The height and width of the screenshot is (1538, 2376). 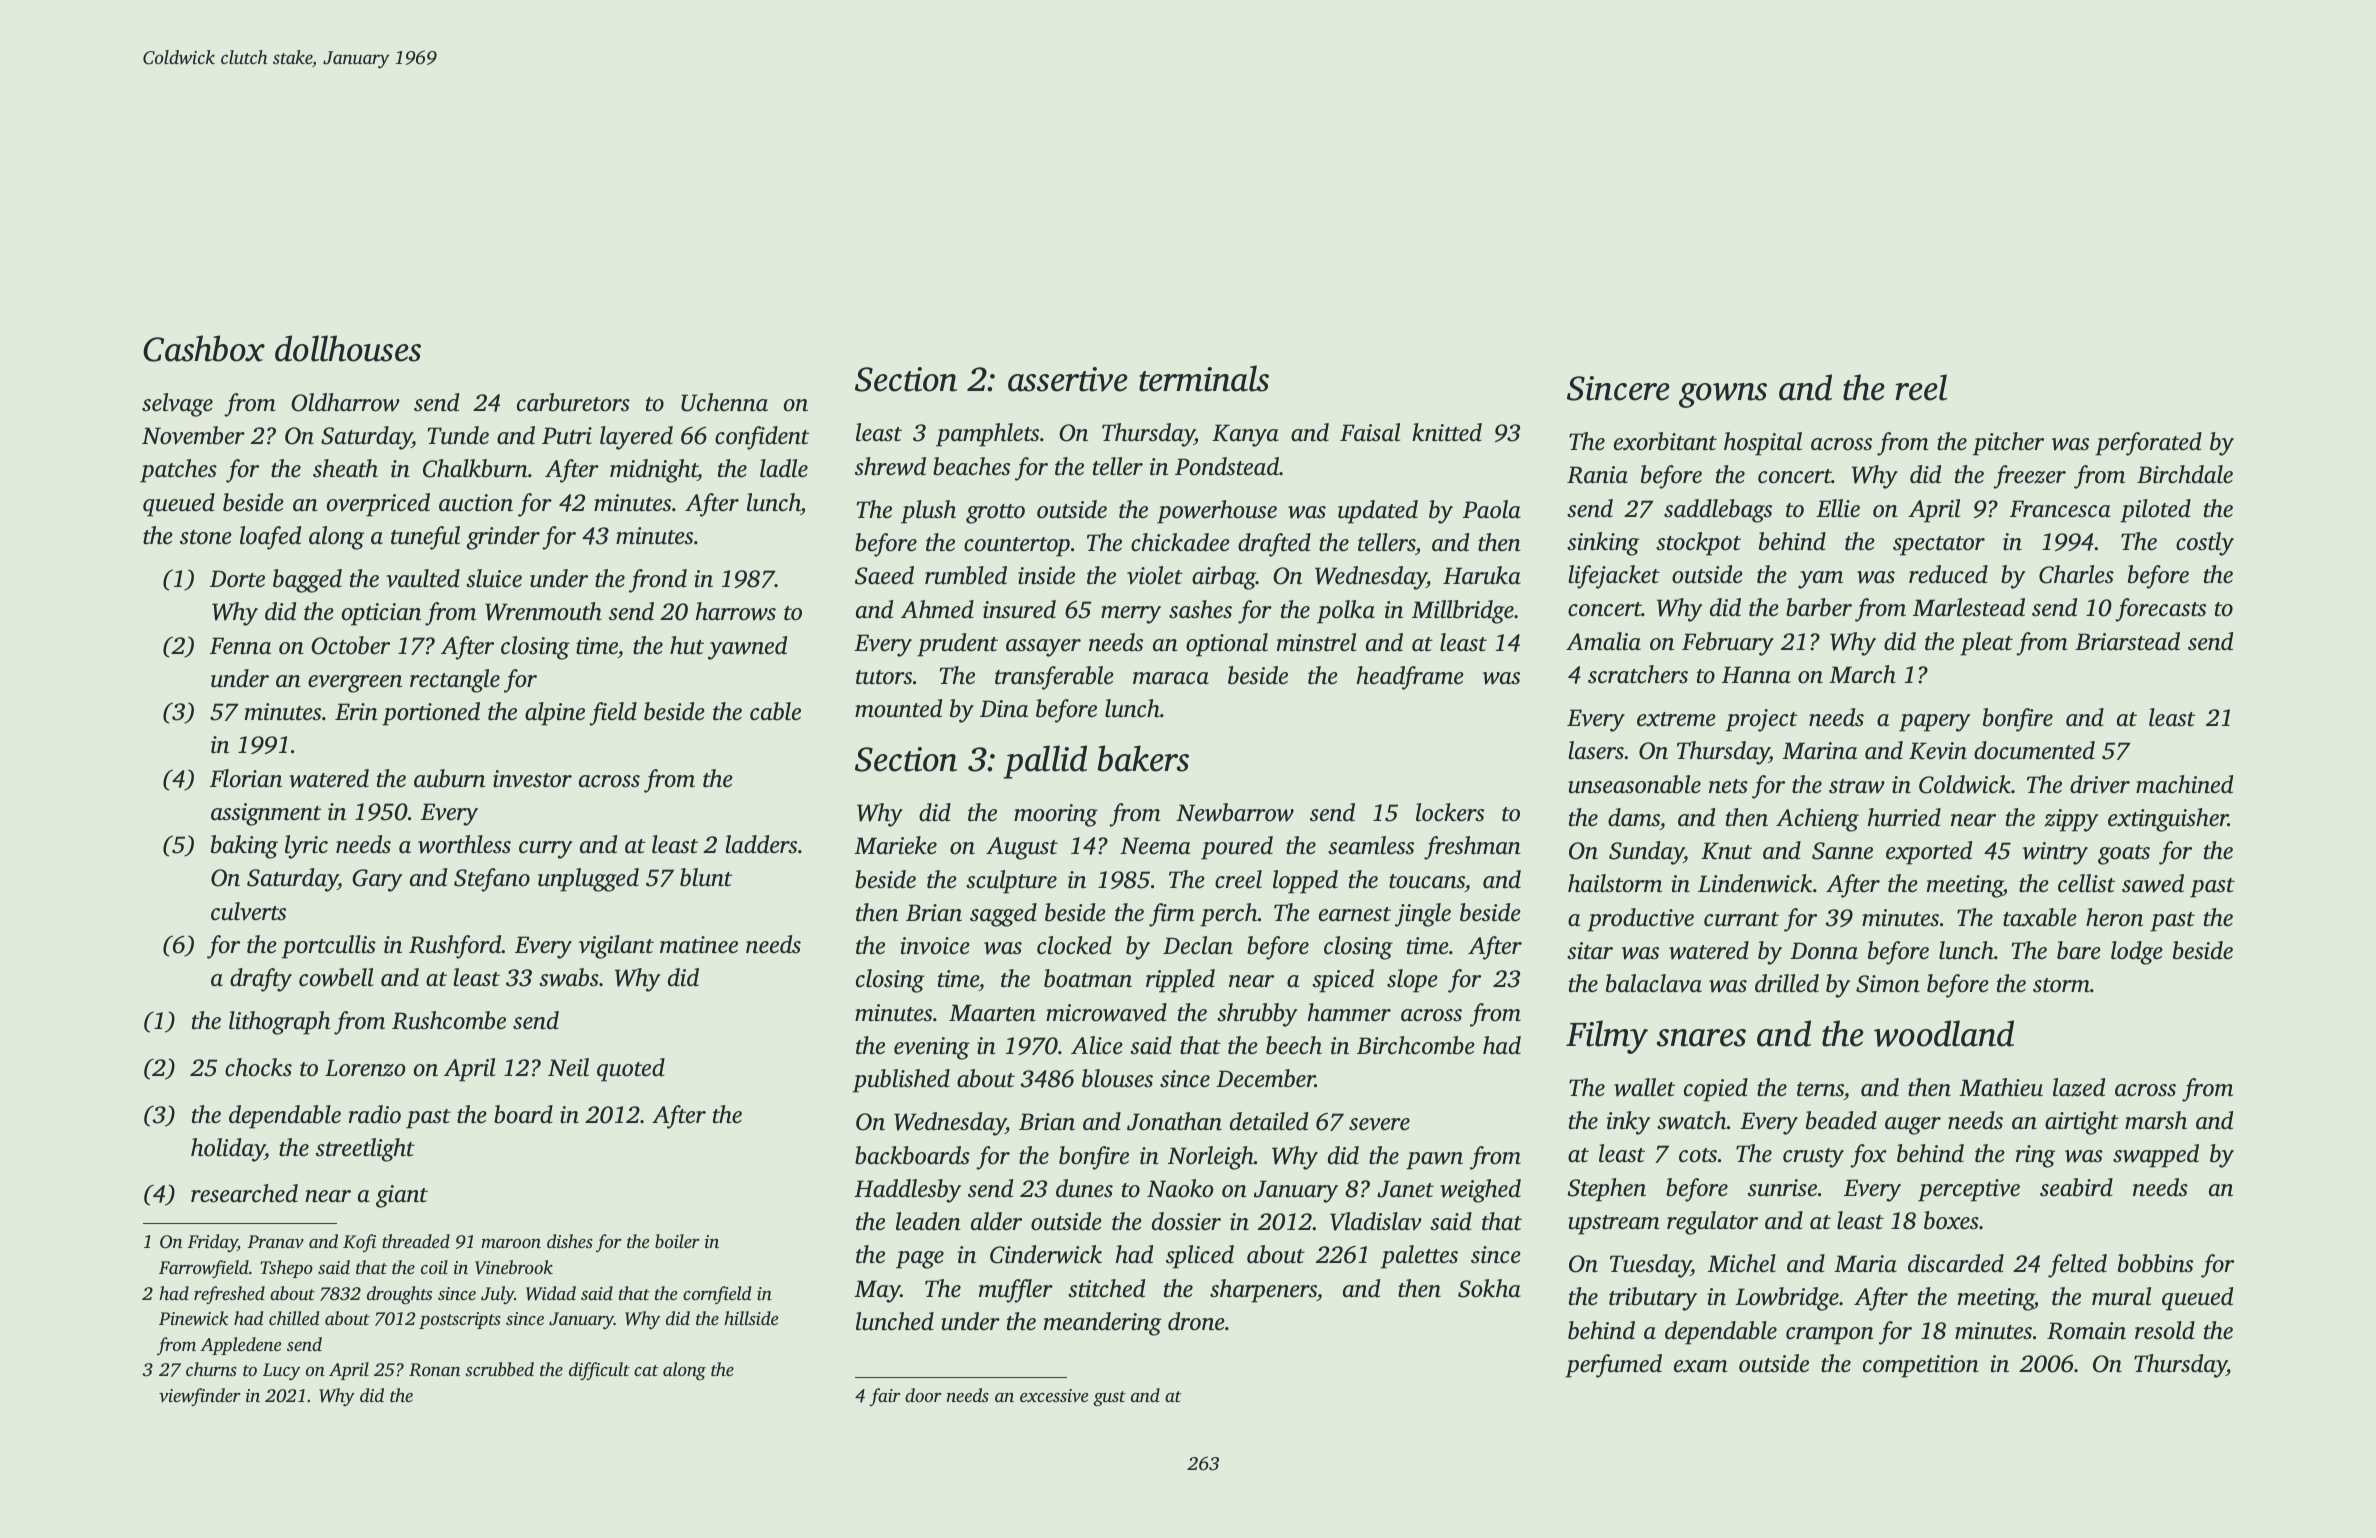 I want to click on terminals, so click(x=1204, y=378).
